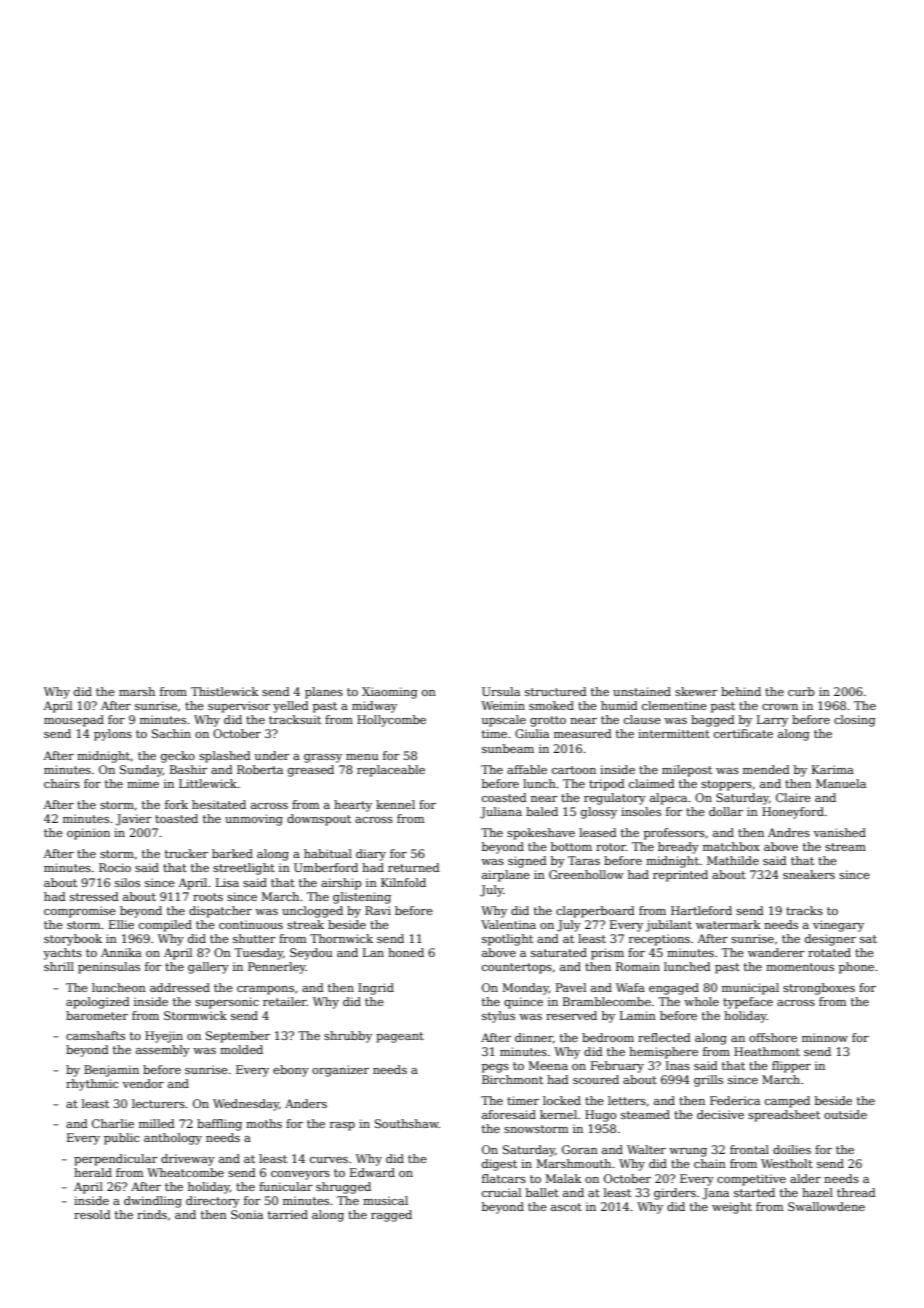 Image resolution: width=924 pixels, height=1308 pixels. I want to click on sneakers, so click(809, 874).
